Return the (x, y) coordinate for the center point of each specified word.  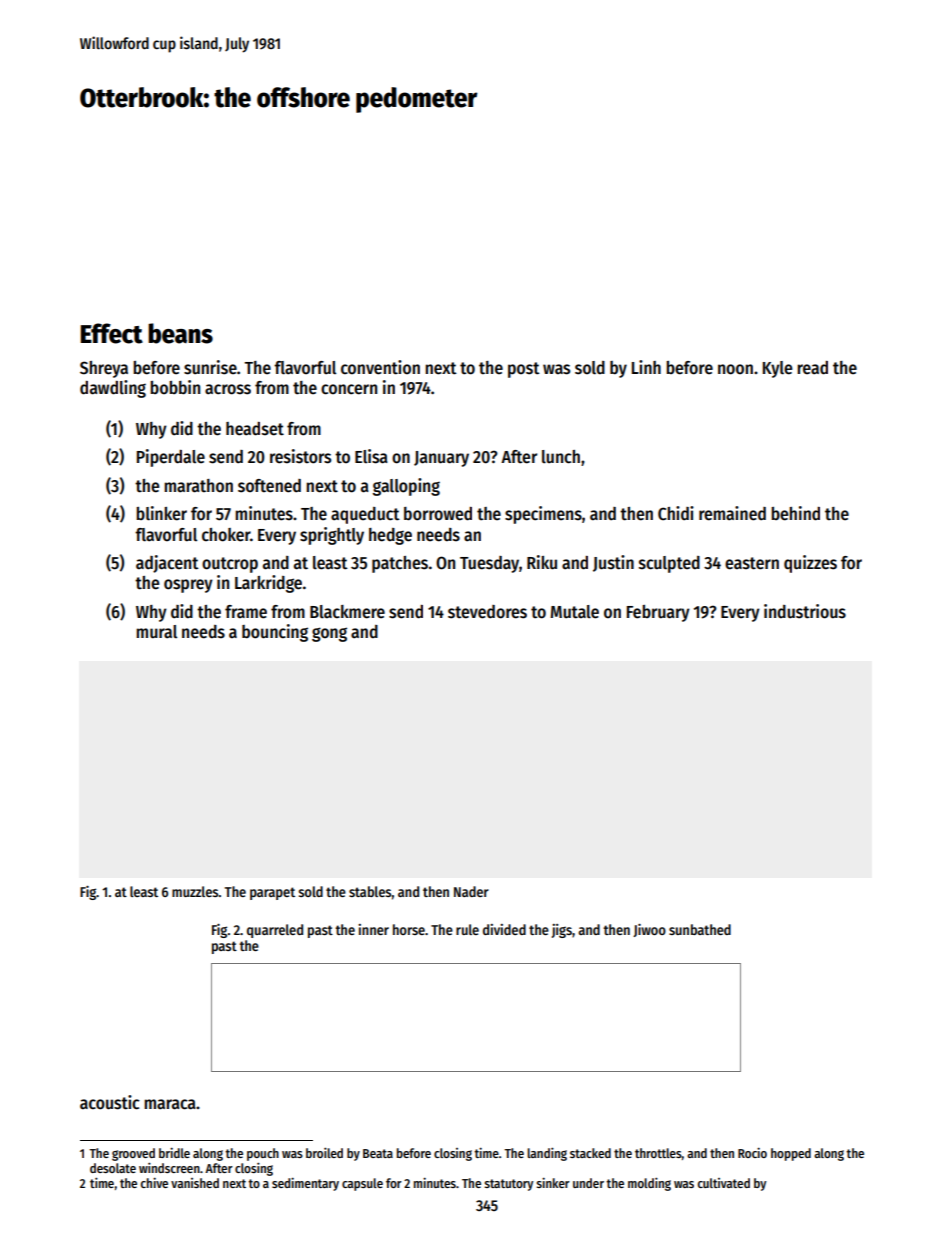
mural (156, 632)
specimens (543, 515)
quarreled (275, 931)
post (524, 370)
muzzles (195, 891)
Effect (111, 333)
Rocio (752, 1152)
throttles (658, 1153)
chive (154, 1182)
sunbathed (700, 929)
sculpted (669, 564)
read (812, 368)
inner (373, 929)
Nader (471, 891)
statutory (508, 1185)
